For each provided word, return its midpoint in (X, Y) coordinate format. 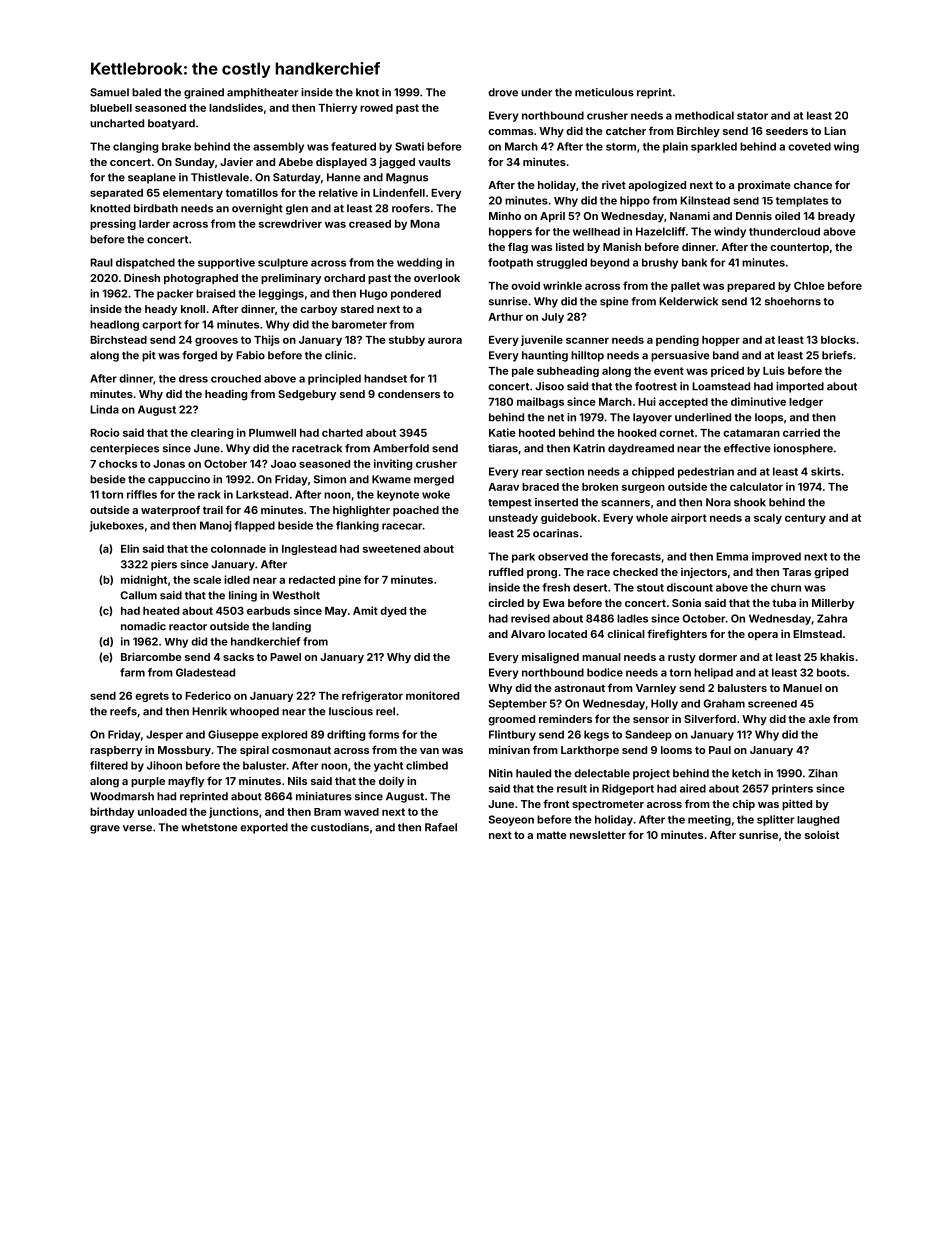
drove (503, 92)
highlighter (361, 511)
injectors (704, 572)
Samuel (109, 92)
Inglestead (309, 550)
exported (264, 828)
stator (752, 116)
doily (391, 781)
